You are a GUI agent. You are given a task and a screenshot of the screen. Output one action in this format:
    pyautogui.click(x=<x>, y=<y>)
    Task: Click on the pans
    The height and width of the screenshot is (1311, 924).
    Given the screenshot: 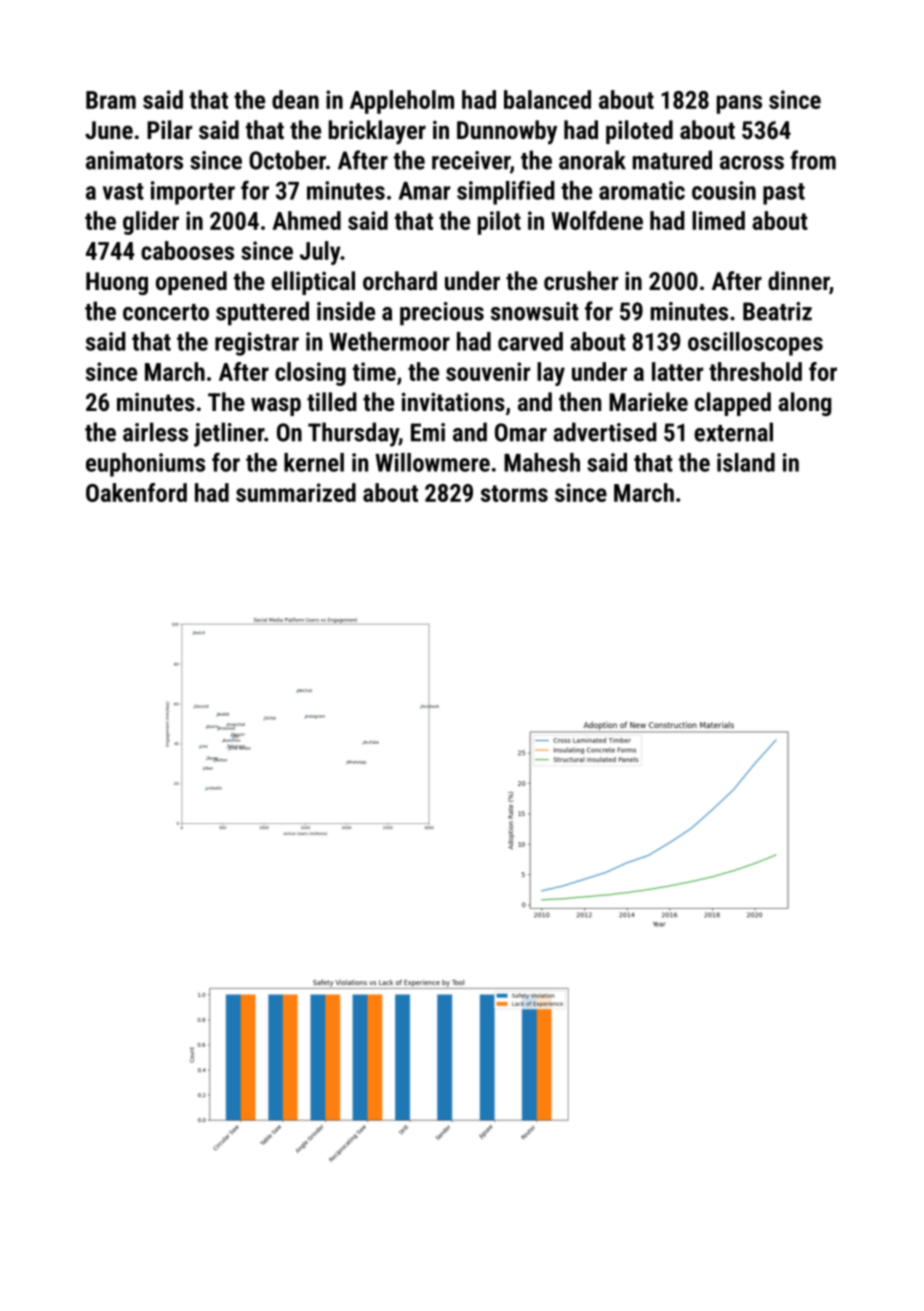 What is the action you would take?
    pyautogui.click(x=739, y=104)
